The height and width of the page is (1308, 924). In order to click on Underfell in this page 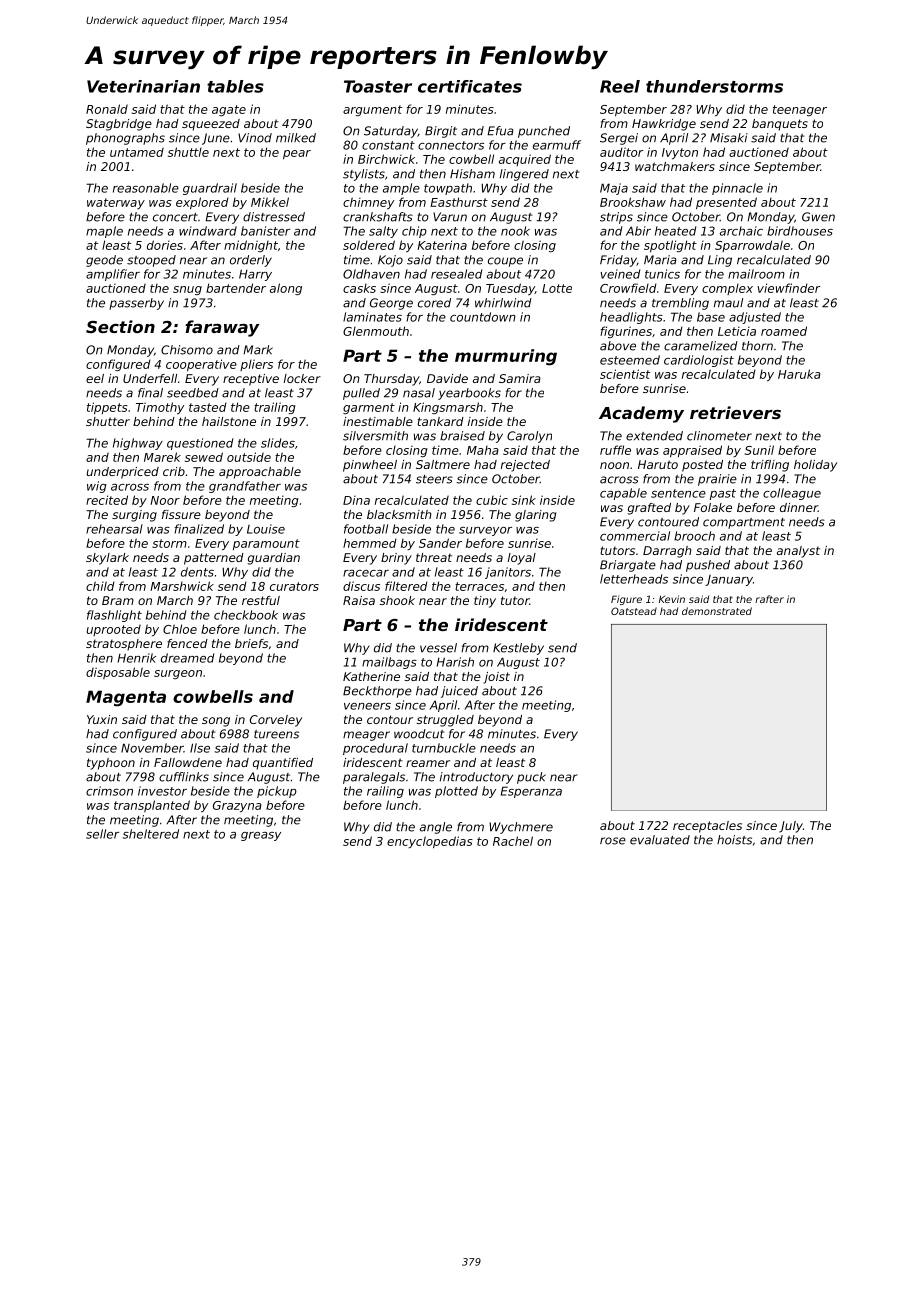, I will do `click(150, 378)`.
